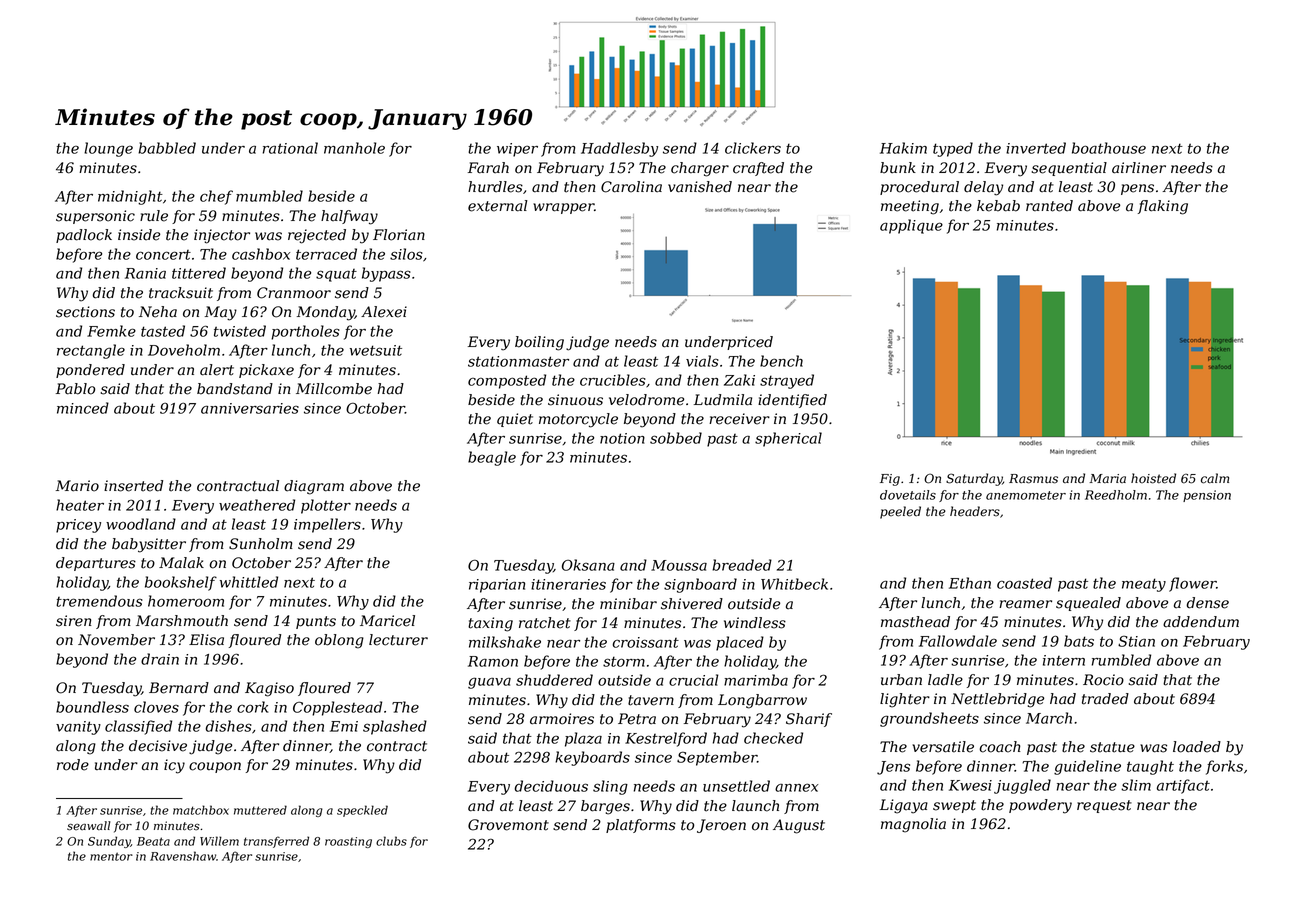 Image resolution: width=1308 pixels, height=924 pixels. What do you see at coordinates (1033, 479) in the screenshot?
I see `Rasmus` at bounding box center [1033, 479].
